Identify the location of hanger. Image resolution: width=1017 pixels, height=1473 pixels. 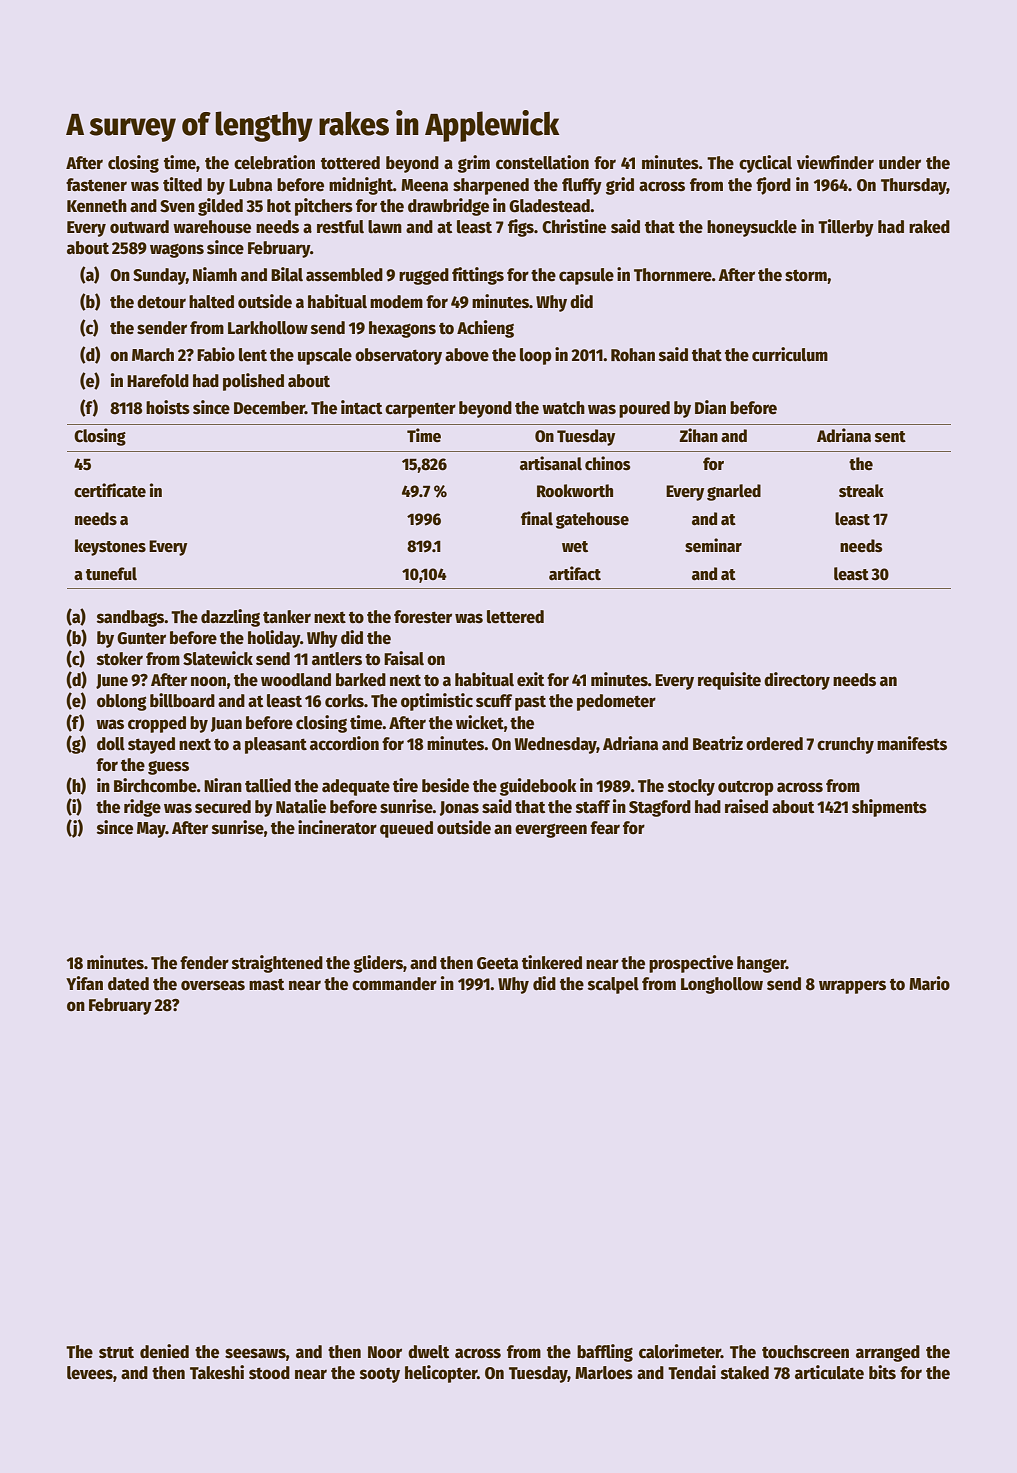
(761, 964).
